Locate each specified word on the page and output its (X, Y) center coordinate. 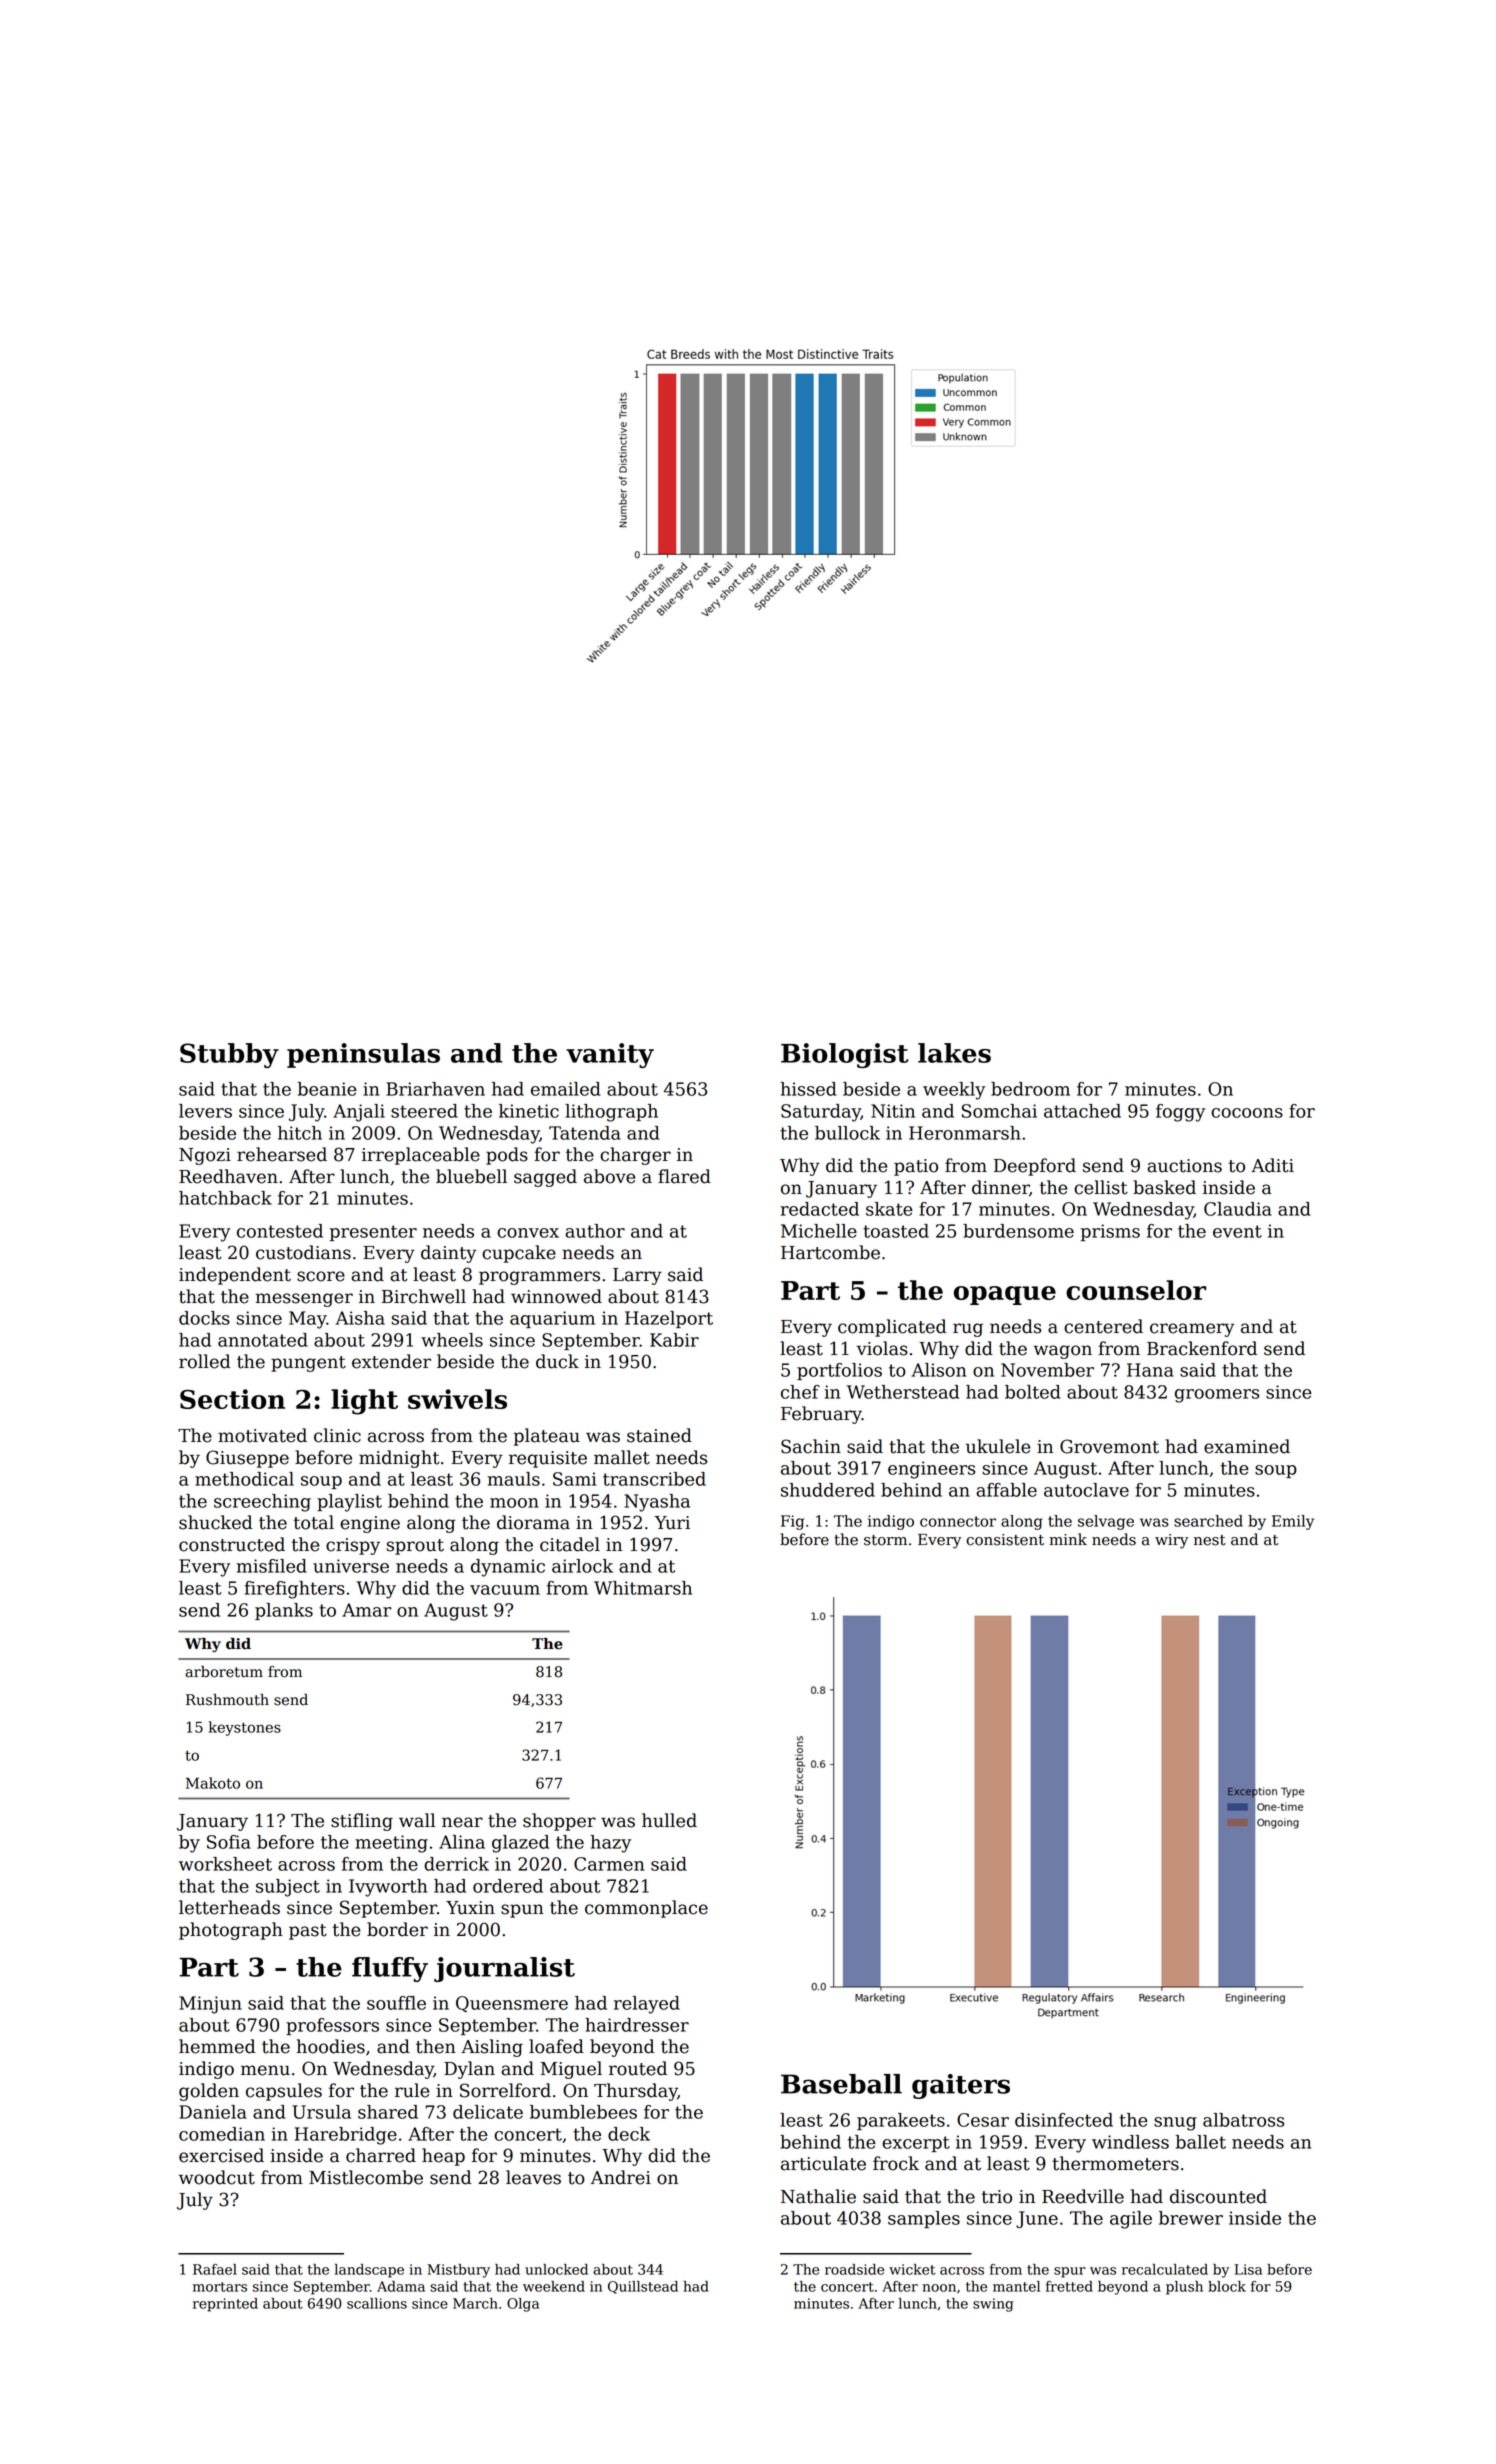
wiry (1171, 1541)
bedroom (1030, 1089)
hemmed (217, 2046)
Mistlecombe (366, 2177)
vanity (610, 1055)
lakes (954, 1053)
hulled (669, 1820)
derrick (456, 1864)
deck (629, 2134)
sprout (415, 1547)
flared (684, 1176)
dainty (448, 1254)
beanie (327, 1089)
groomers (1217, 1396)
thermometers (1115, 2163)
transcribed (654, 1479)
